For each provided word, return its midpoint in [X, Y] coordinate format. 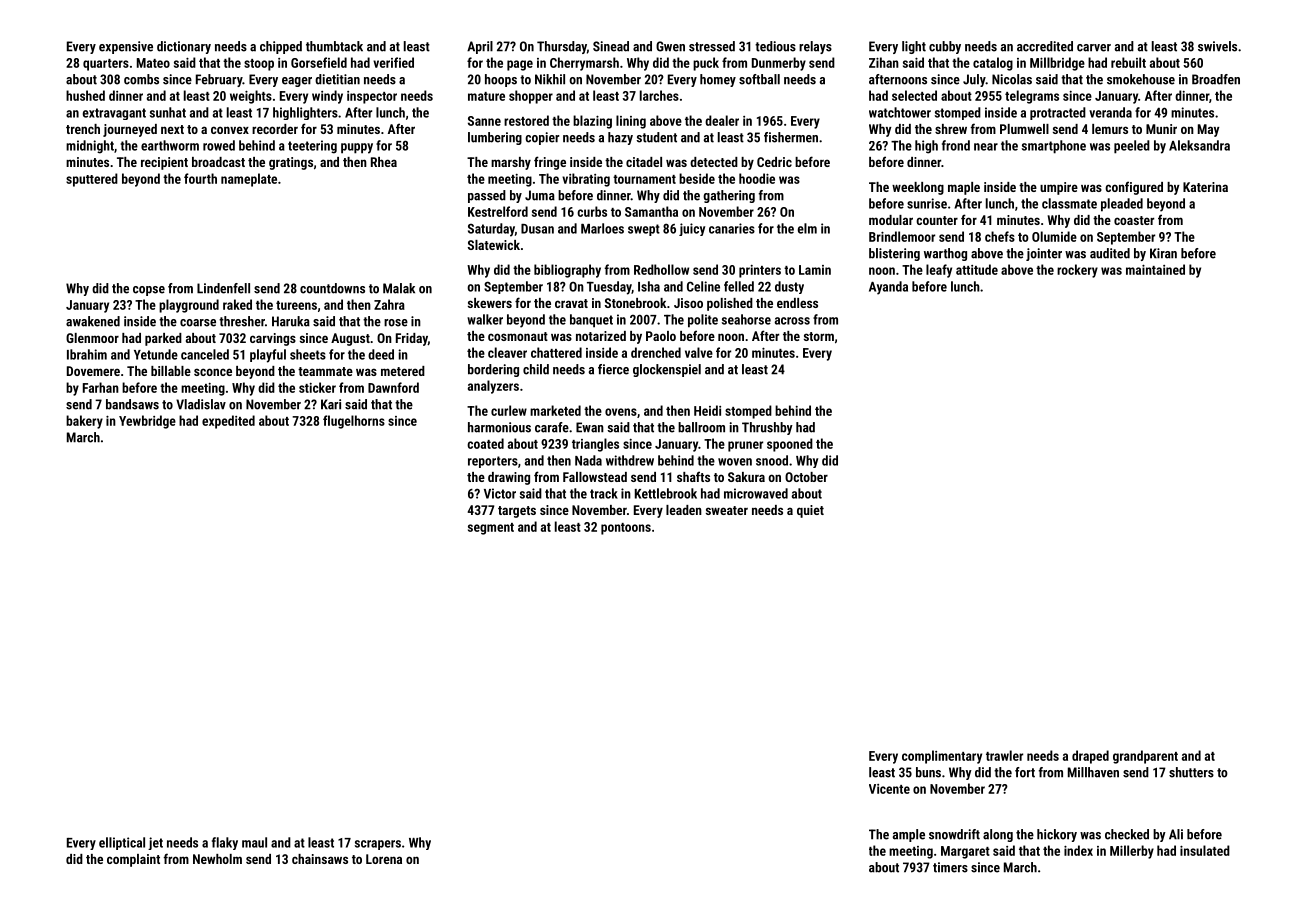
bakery [84, 422]
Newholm [217, 859]
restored [526, 120]
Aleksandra [1199, 145]
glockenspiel [667, 370]
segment [491, 529]
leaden [684, 510]
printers [760, 271]
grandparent [1145, 757]
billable [171, 371]
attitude [977, 269]
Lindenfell [223, 288]
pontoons [626, 529]
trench [83, 129]
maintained [1155, 269]
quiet [810, 511]
